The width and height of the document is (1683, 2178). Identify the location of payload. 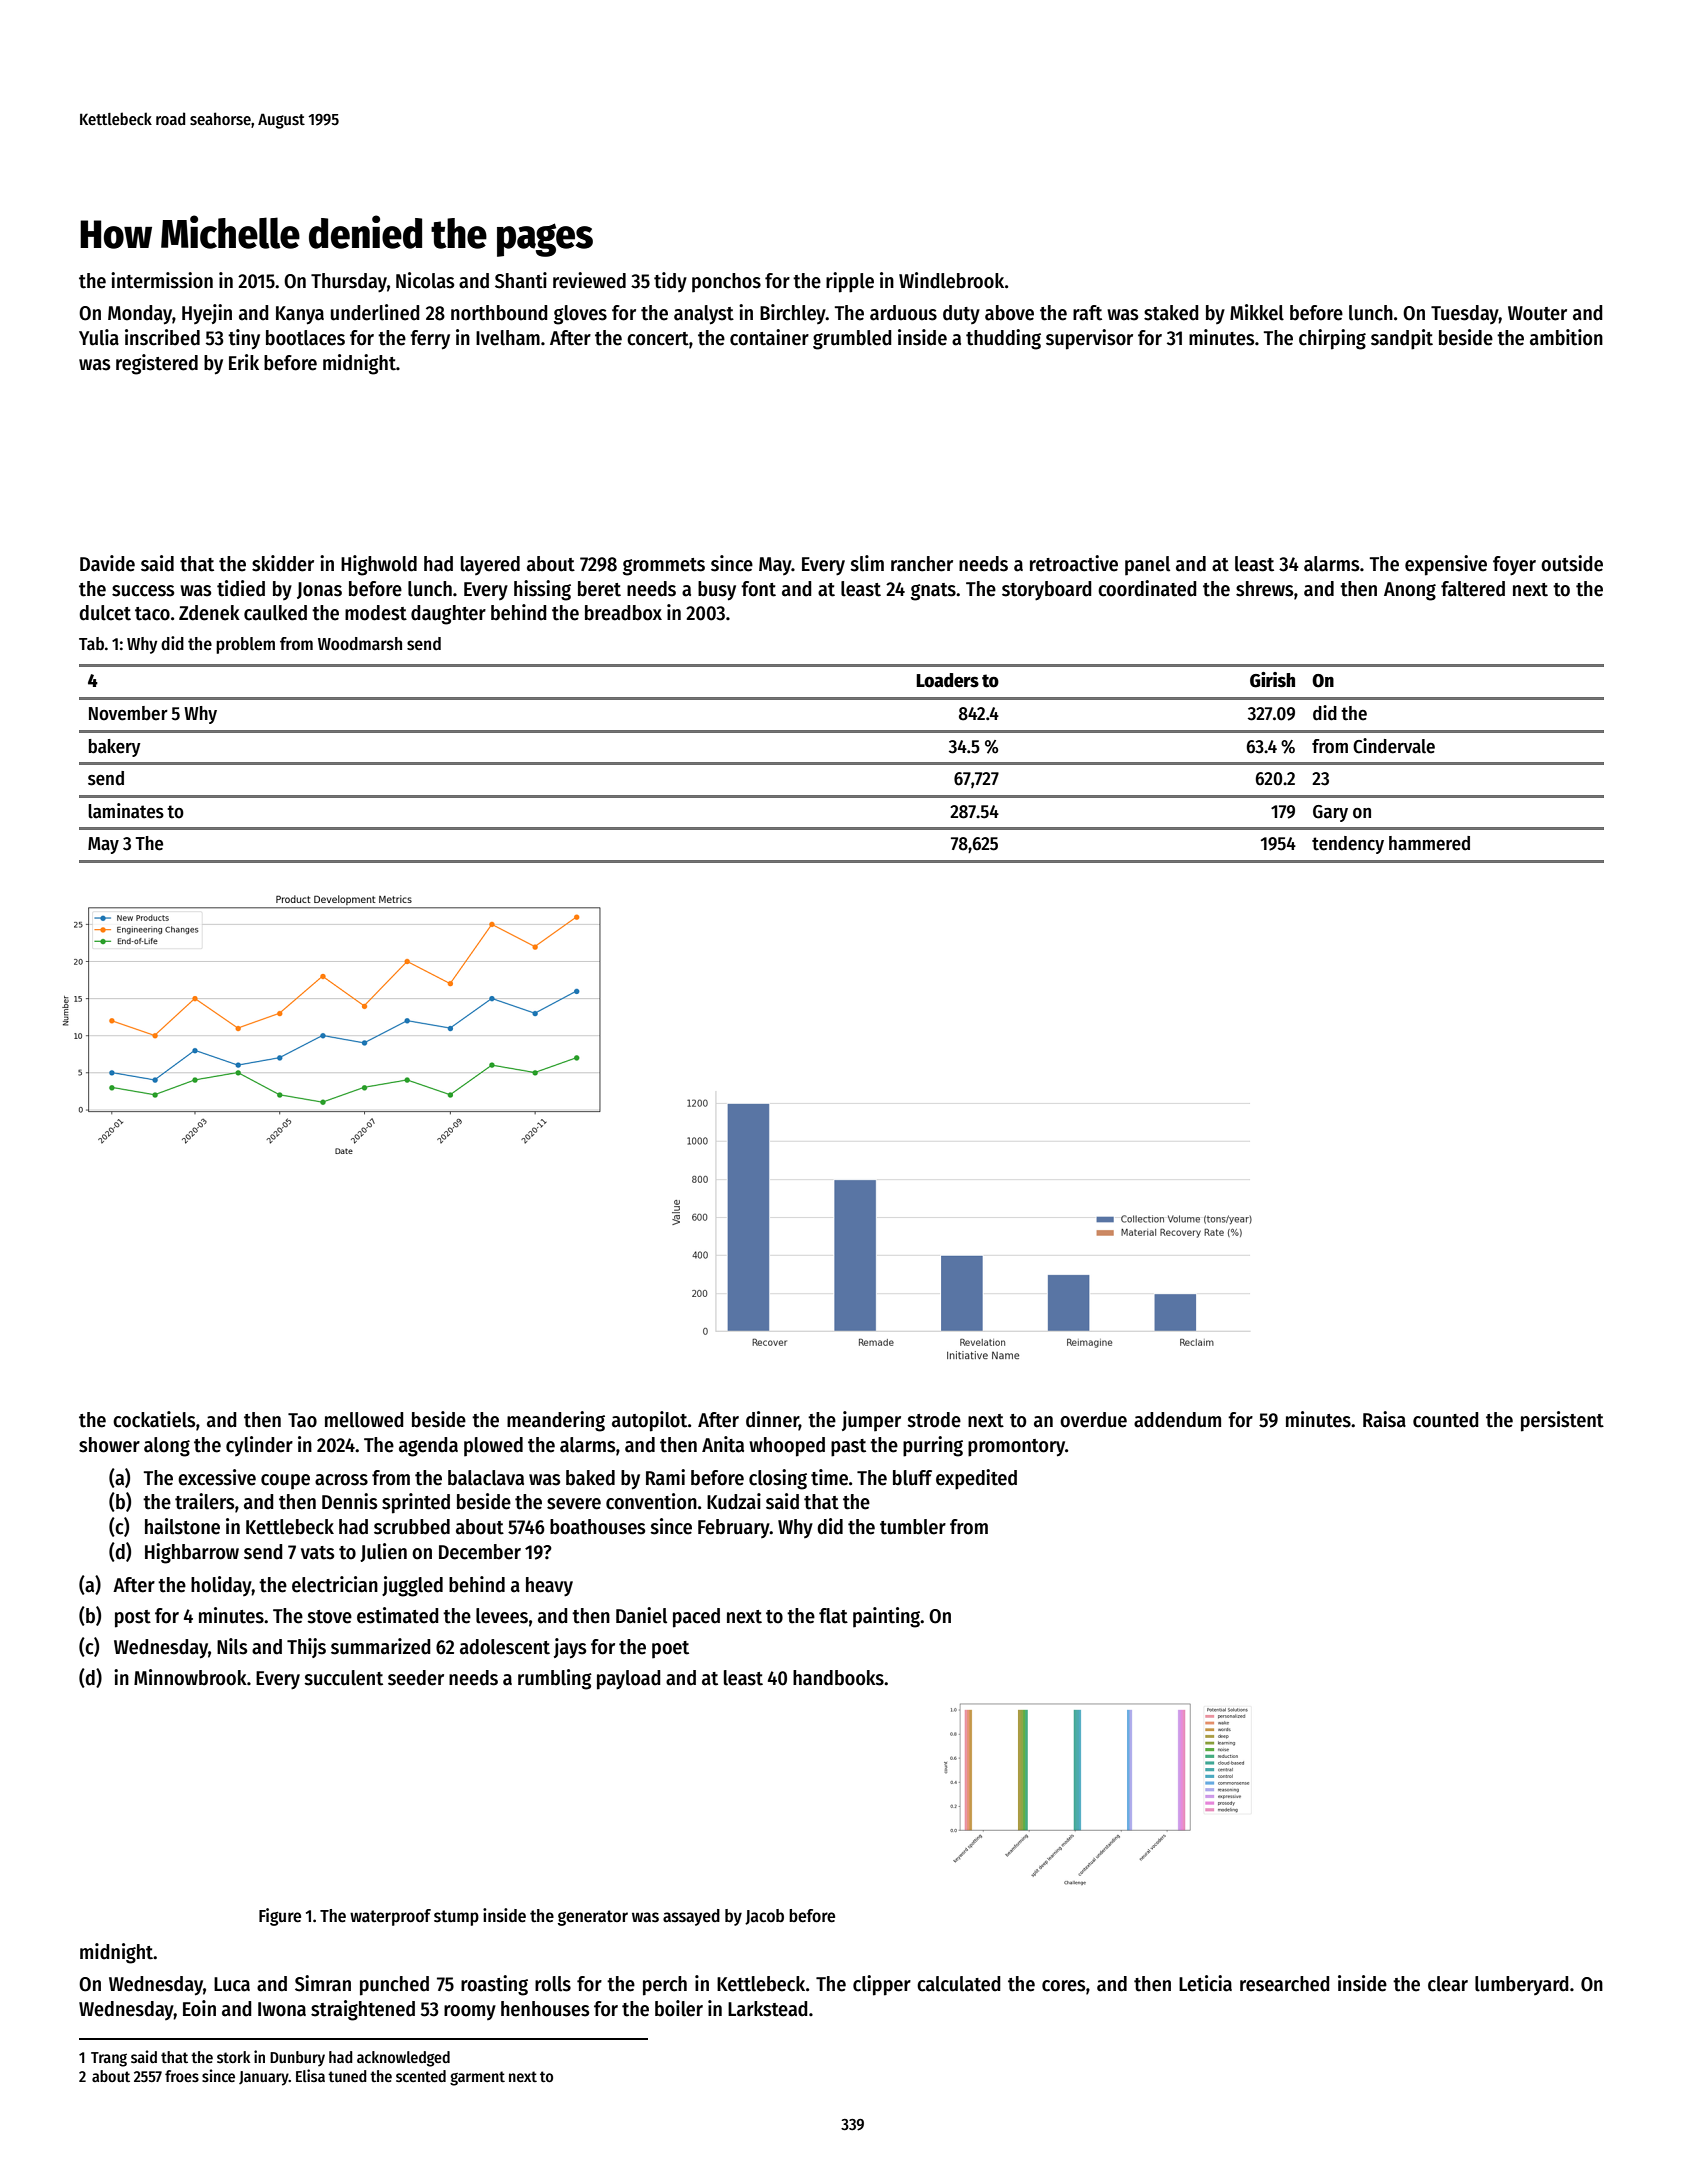
(629, 1680).
